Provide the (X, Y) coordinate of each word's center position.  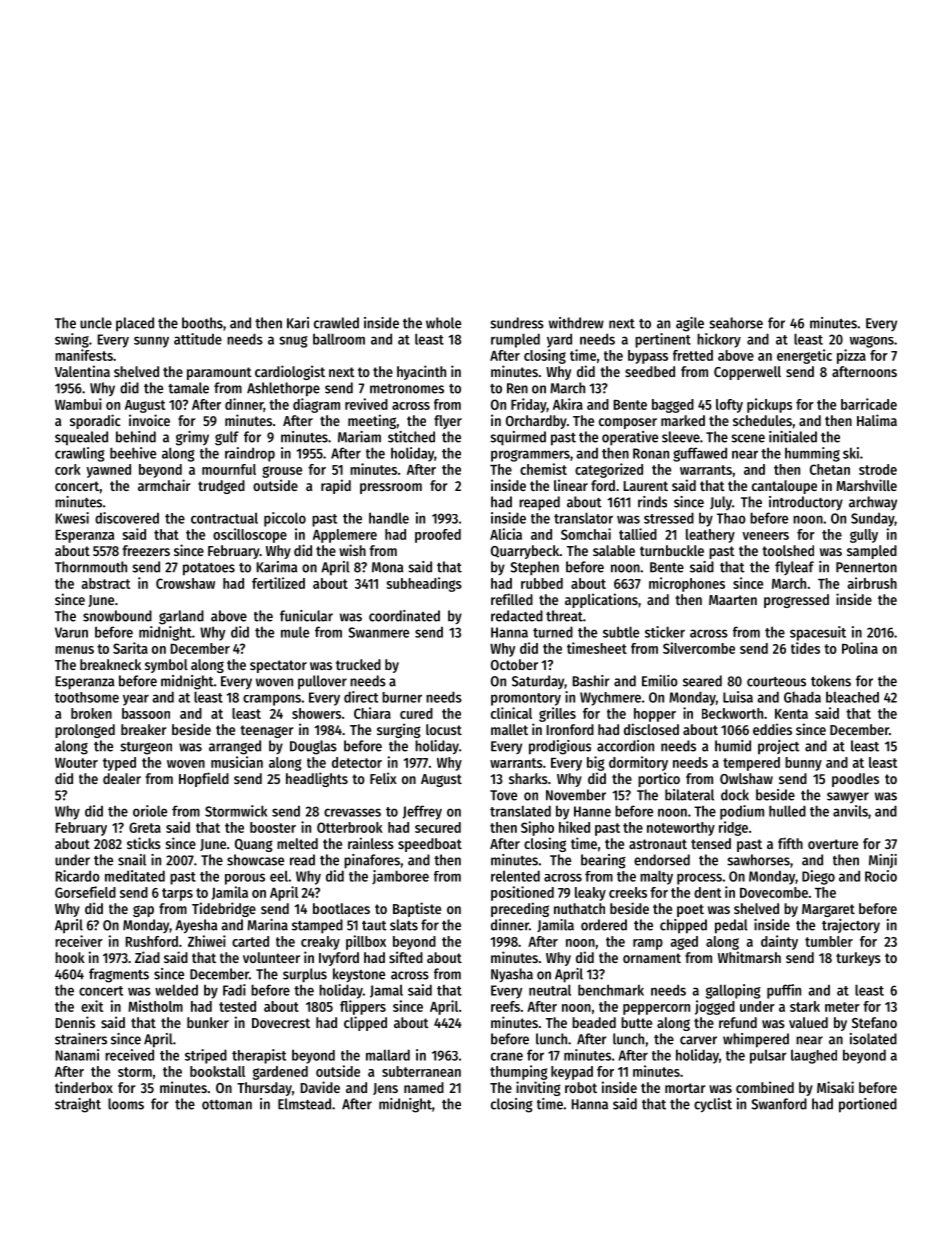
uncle (96, 323)
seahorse (736, 323)
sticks (144, 843)
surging (399, 730)
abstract (105, 583)
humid (733, 746)
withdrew (576, 323)
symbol (166, 666)
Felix (383, 778)
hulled (787, 811)
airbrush (872, 583)
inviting (538, 1088)
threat (564, 616)
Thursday (264, 1089)
